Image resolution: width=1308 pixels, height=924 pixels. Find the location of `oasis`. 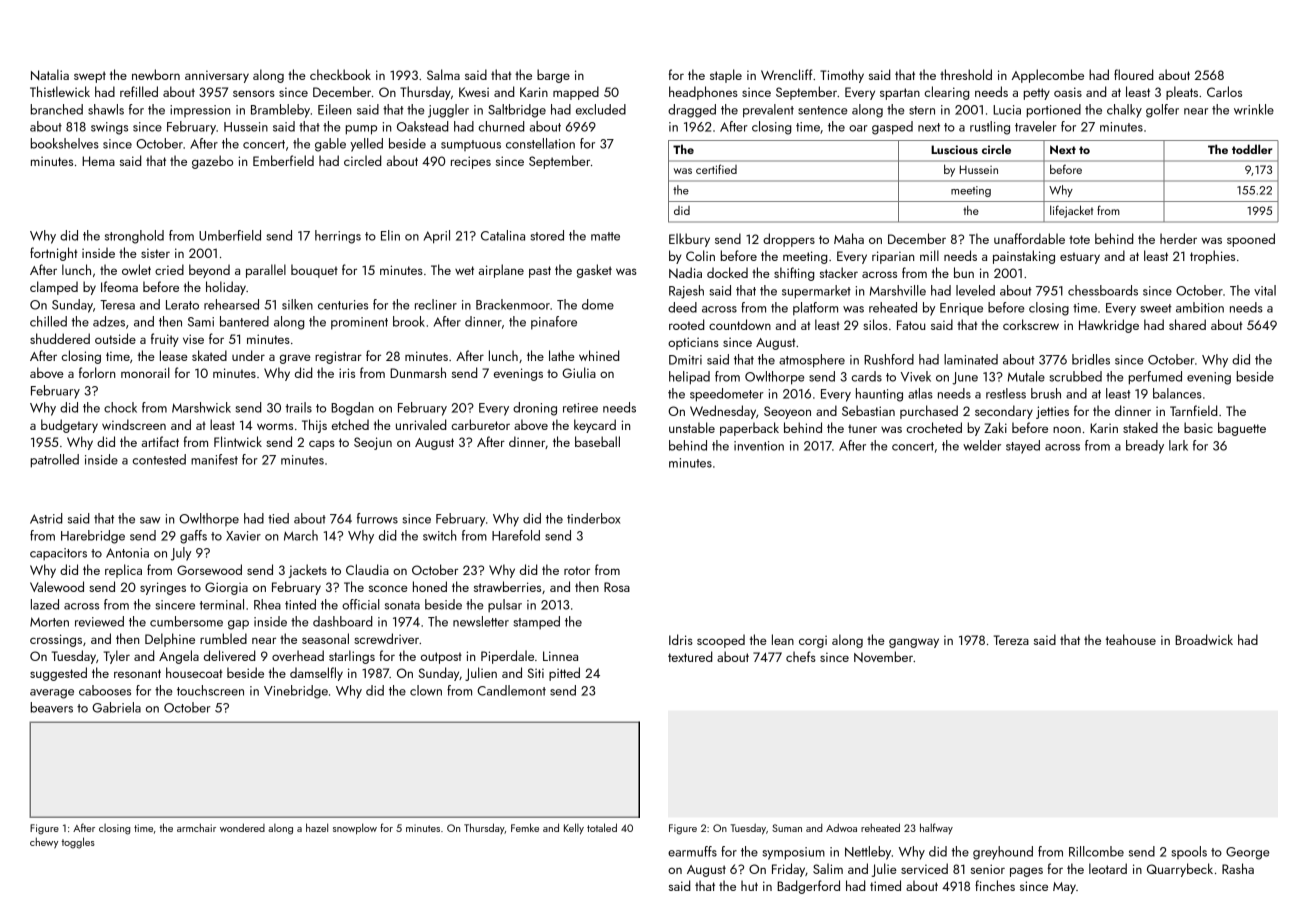

oasis is located at coordinates (1068, 92).
